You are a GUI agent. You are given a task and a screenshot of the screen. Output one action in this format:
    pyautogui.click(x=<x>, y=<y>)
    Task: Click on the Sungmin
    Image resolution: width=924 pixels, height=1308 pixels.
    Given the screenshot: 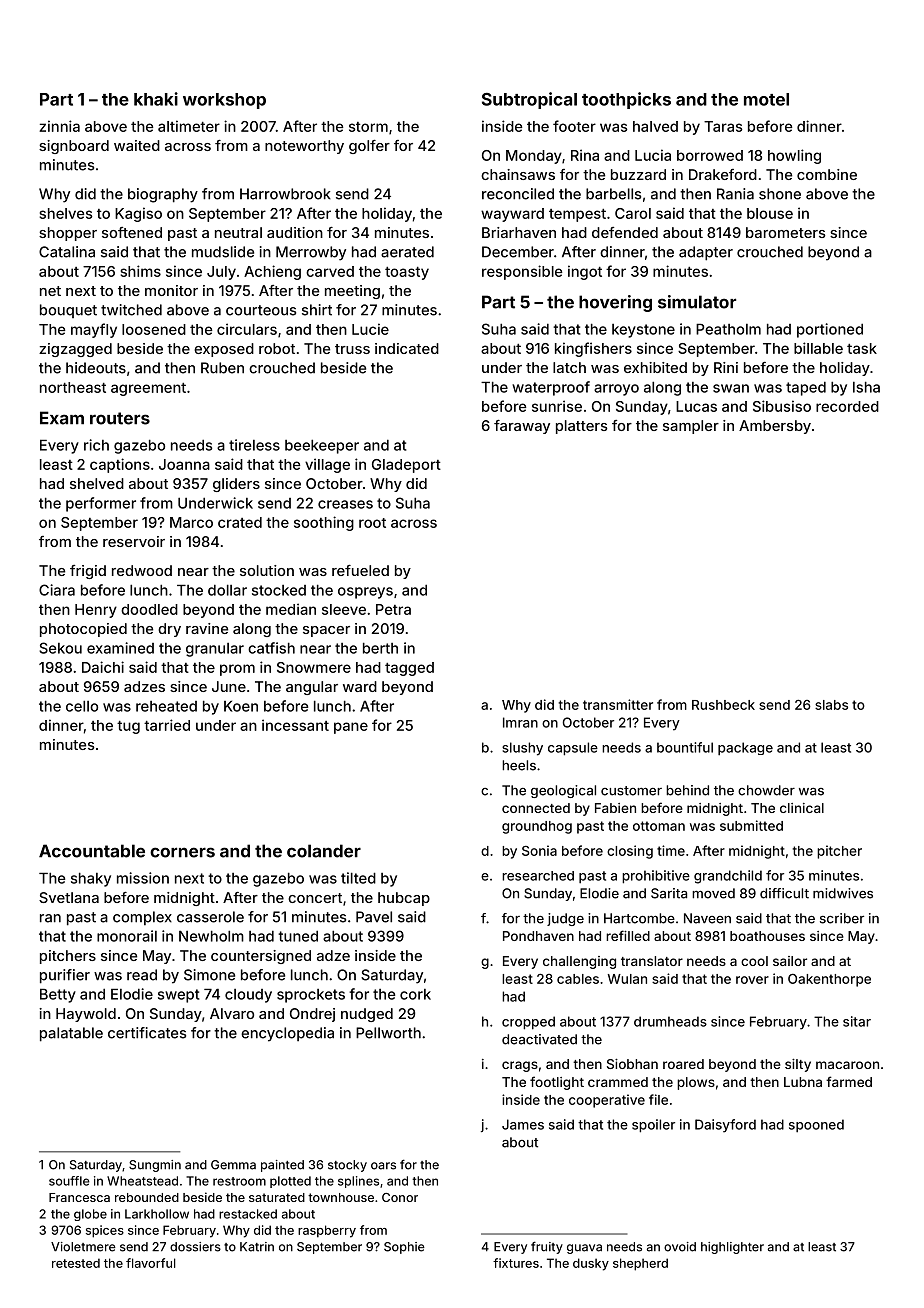 What is the action you would take?
    pyautogui.click(x=155, y=1166)
